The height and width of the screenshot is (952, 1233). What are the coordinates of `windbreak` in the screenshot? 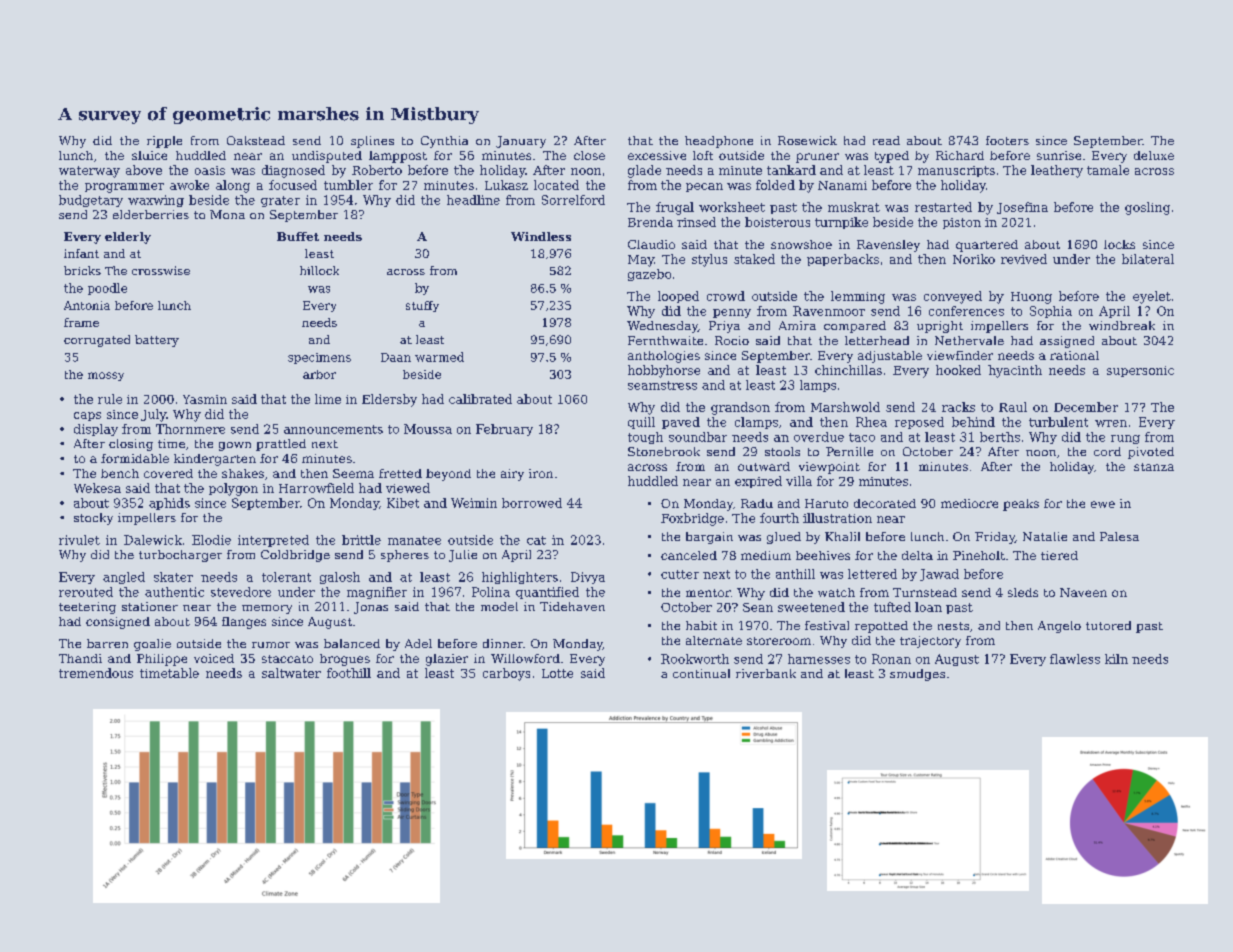 It's located at (1122, 325).
